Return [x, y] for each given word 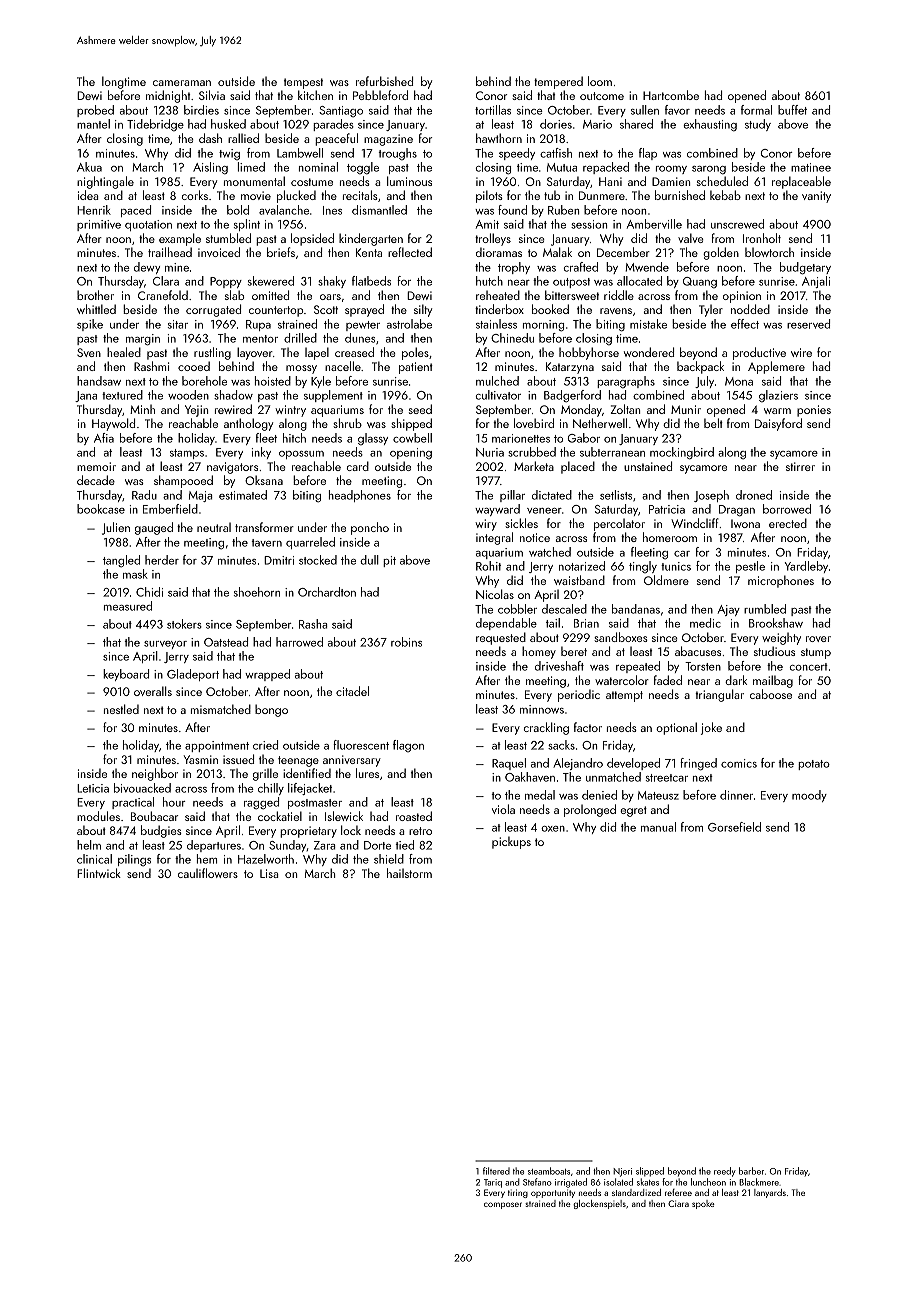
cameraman [182, 83]
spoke [703, 1204]
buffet [792, 110]
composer [503, 1205]
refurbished [384, 81]
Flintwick [99, 873]
